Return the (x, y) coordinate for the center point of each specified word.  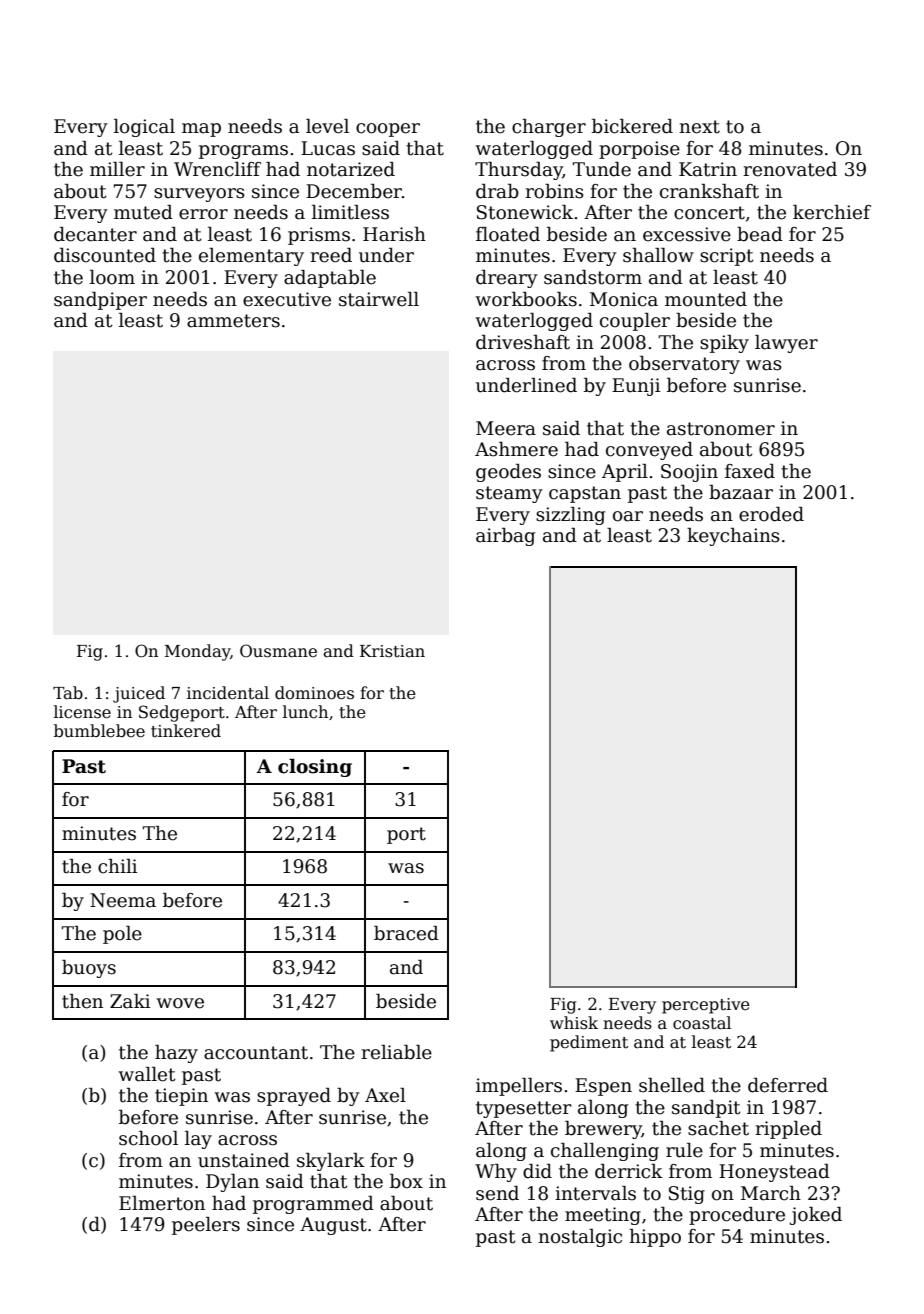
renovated (790, 169)
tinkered (186, 731)
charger (549, 128)
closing (315, 768)
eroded (771, 514)
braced (406, 933)
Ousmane (278, 651)
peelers (206, 1226)
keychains (733, 537)
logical (144, 128)
